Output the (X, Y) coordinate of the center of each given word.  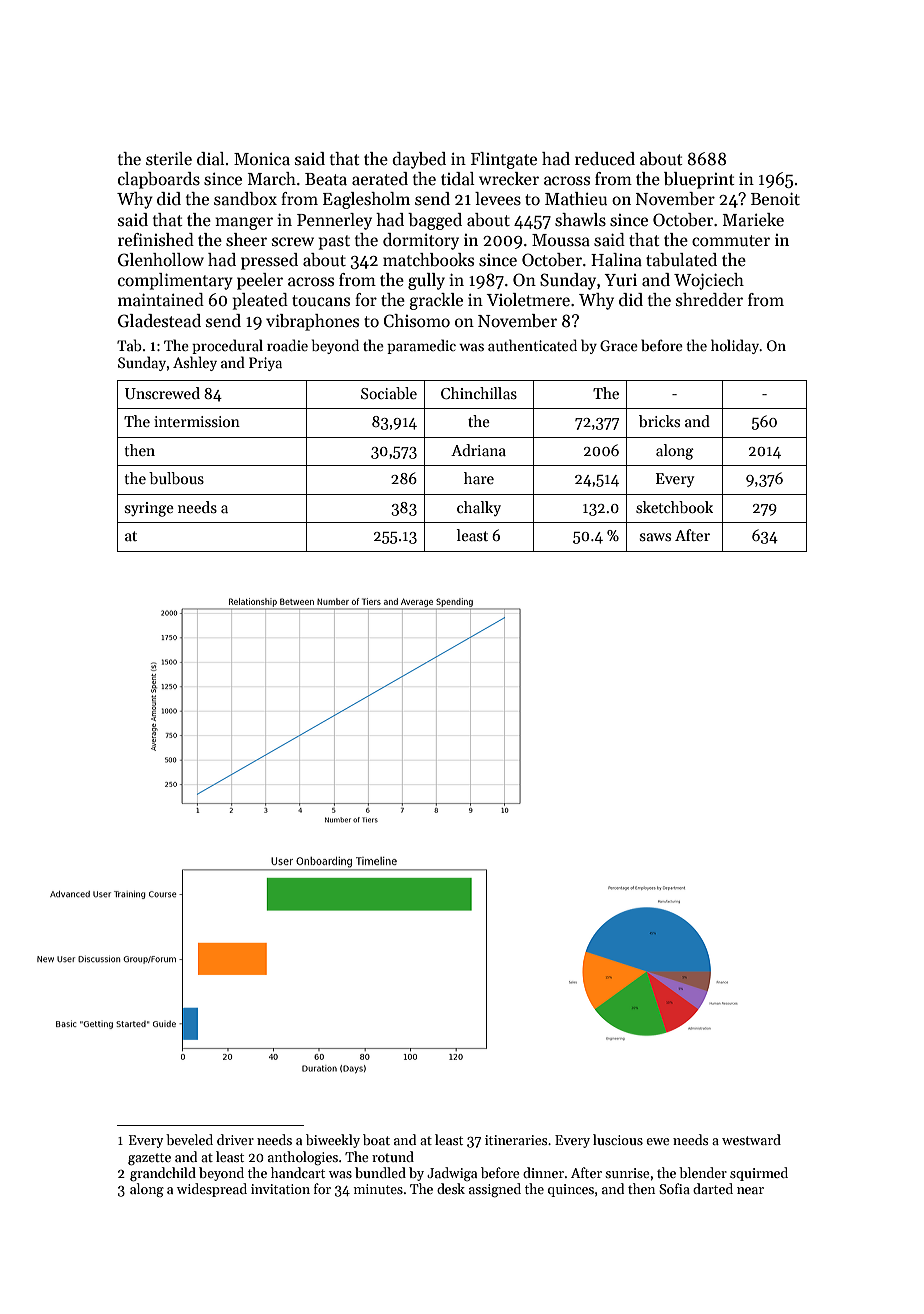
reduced (605, 159)
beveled (189, 1139)
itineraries (516, 1140)
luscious (618, 1139)
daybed (419, 160)
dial (211, 159)
